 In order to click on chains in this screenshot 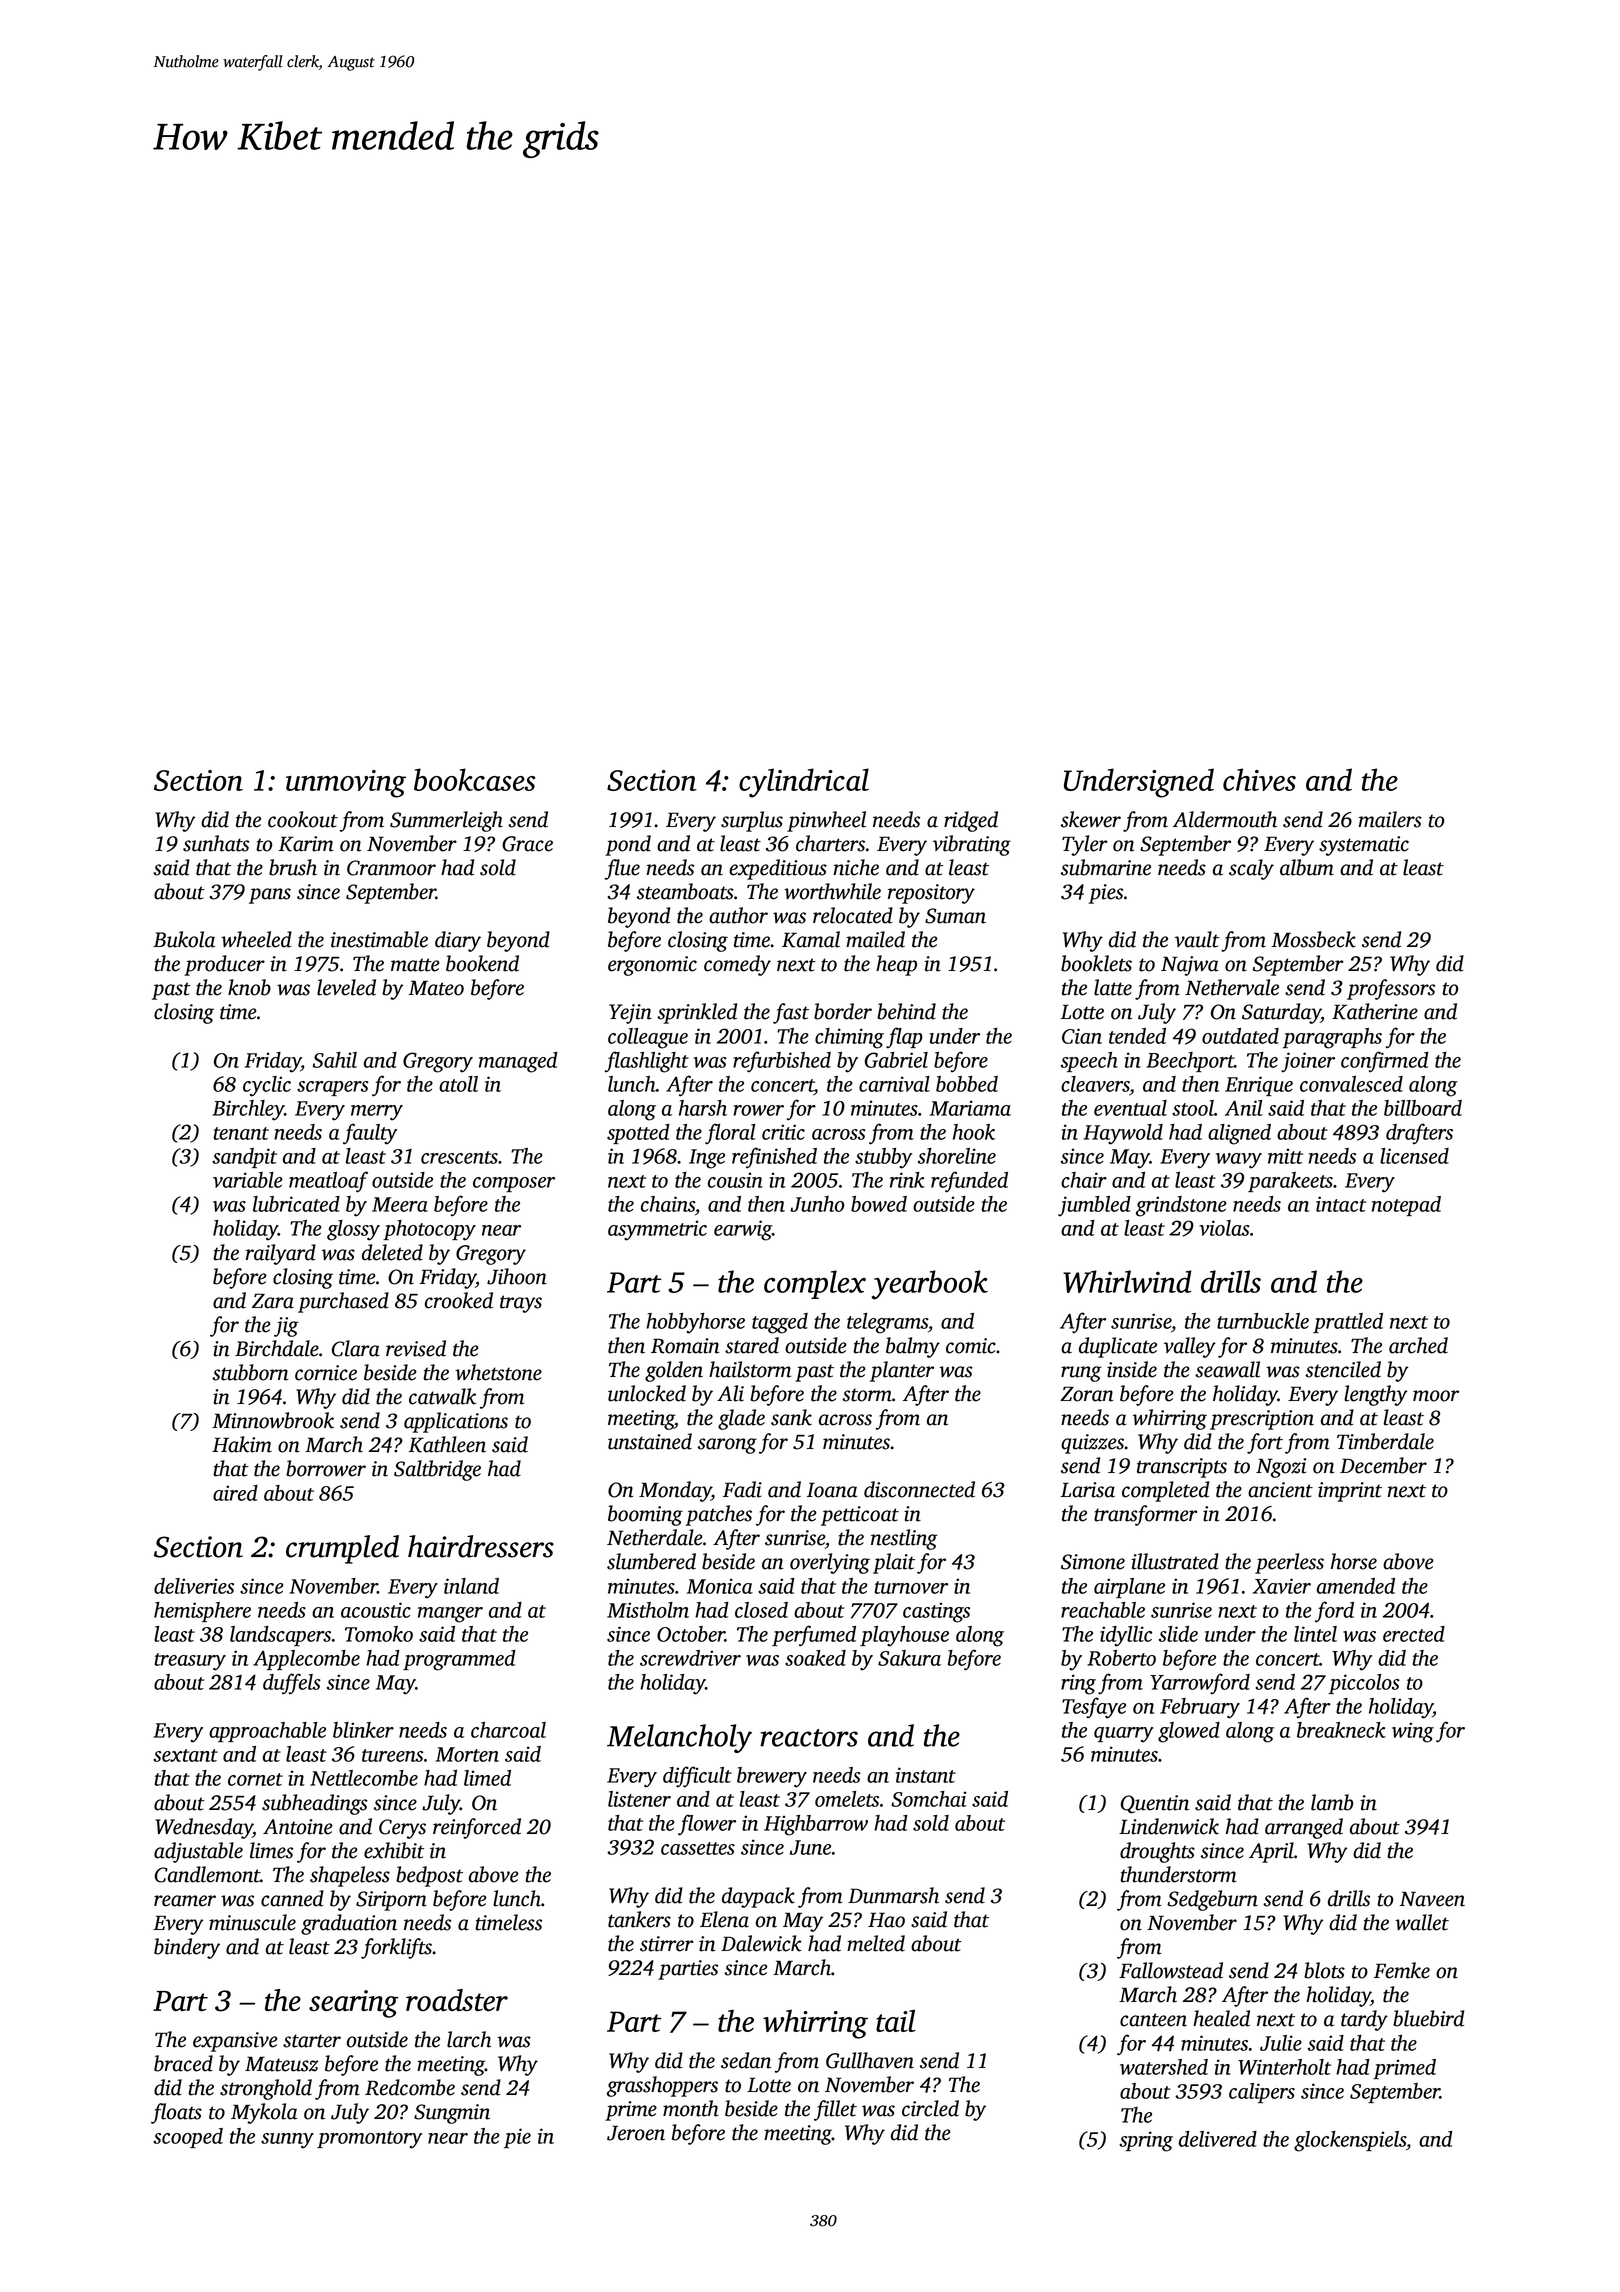, I will do `click(668, 1204)`.
